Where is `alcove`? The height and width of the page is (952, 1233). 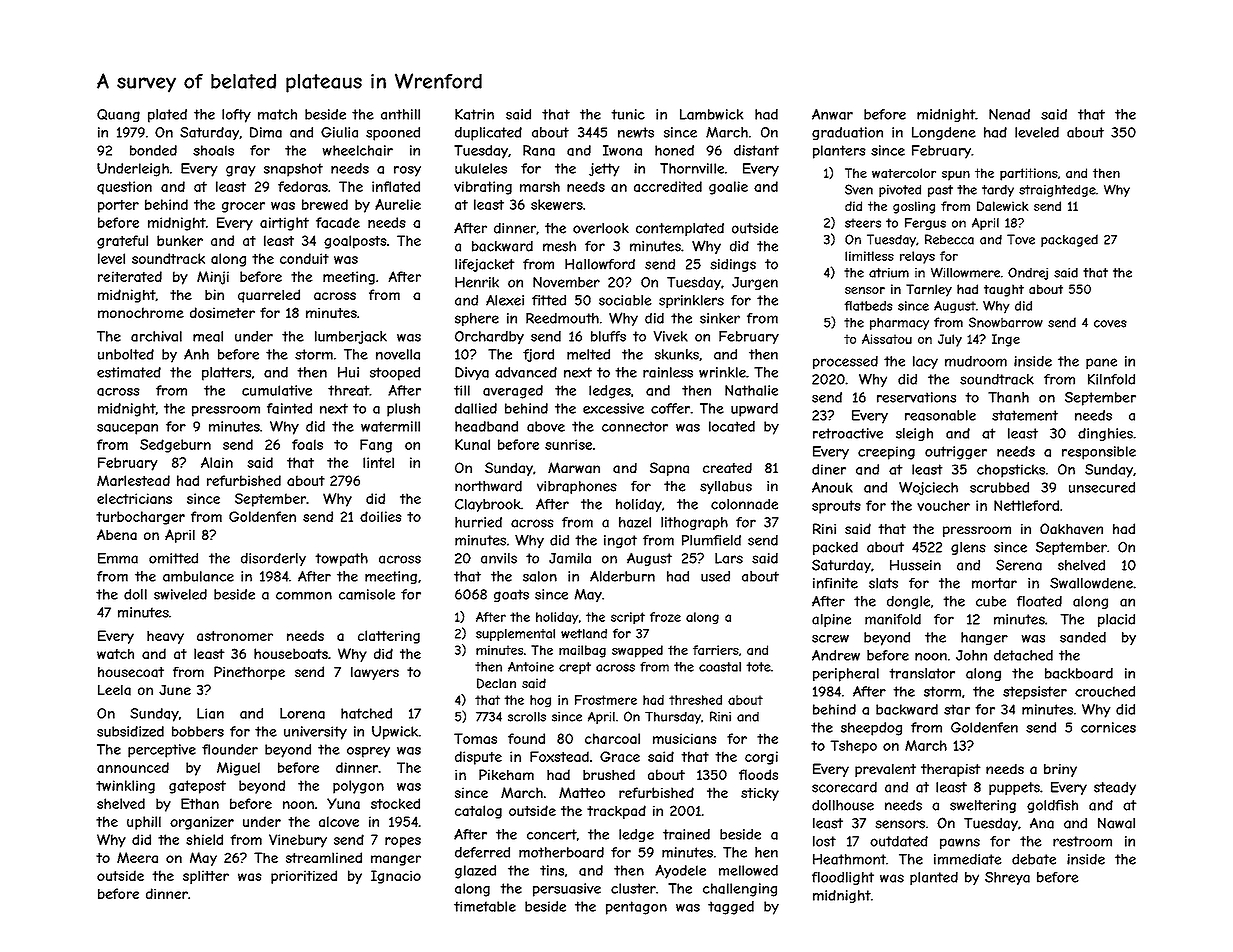 alcove is located at coordinates (339, 821).
